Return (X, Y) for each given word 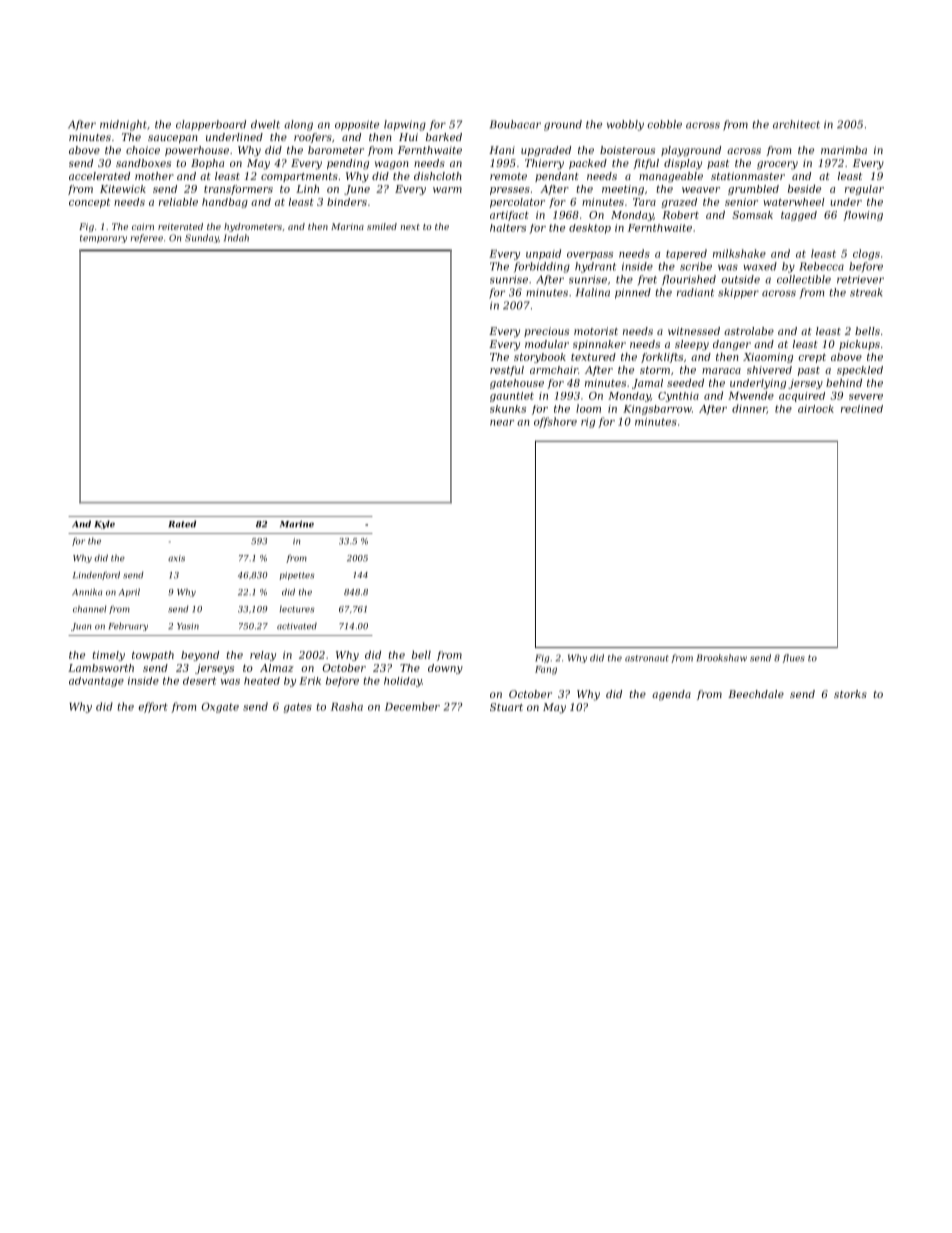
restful (507, 371)
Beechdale (756, 694)
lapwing (405, 125)
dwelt (265, 124)
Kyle (105, 524)
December (412, 706)
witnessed (694, 331)
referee (147, 238)
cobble (664, 124)
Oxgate (220, 707)
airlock (816, 409)
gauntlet (512, 397)
